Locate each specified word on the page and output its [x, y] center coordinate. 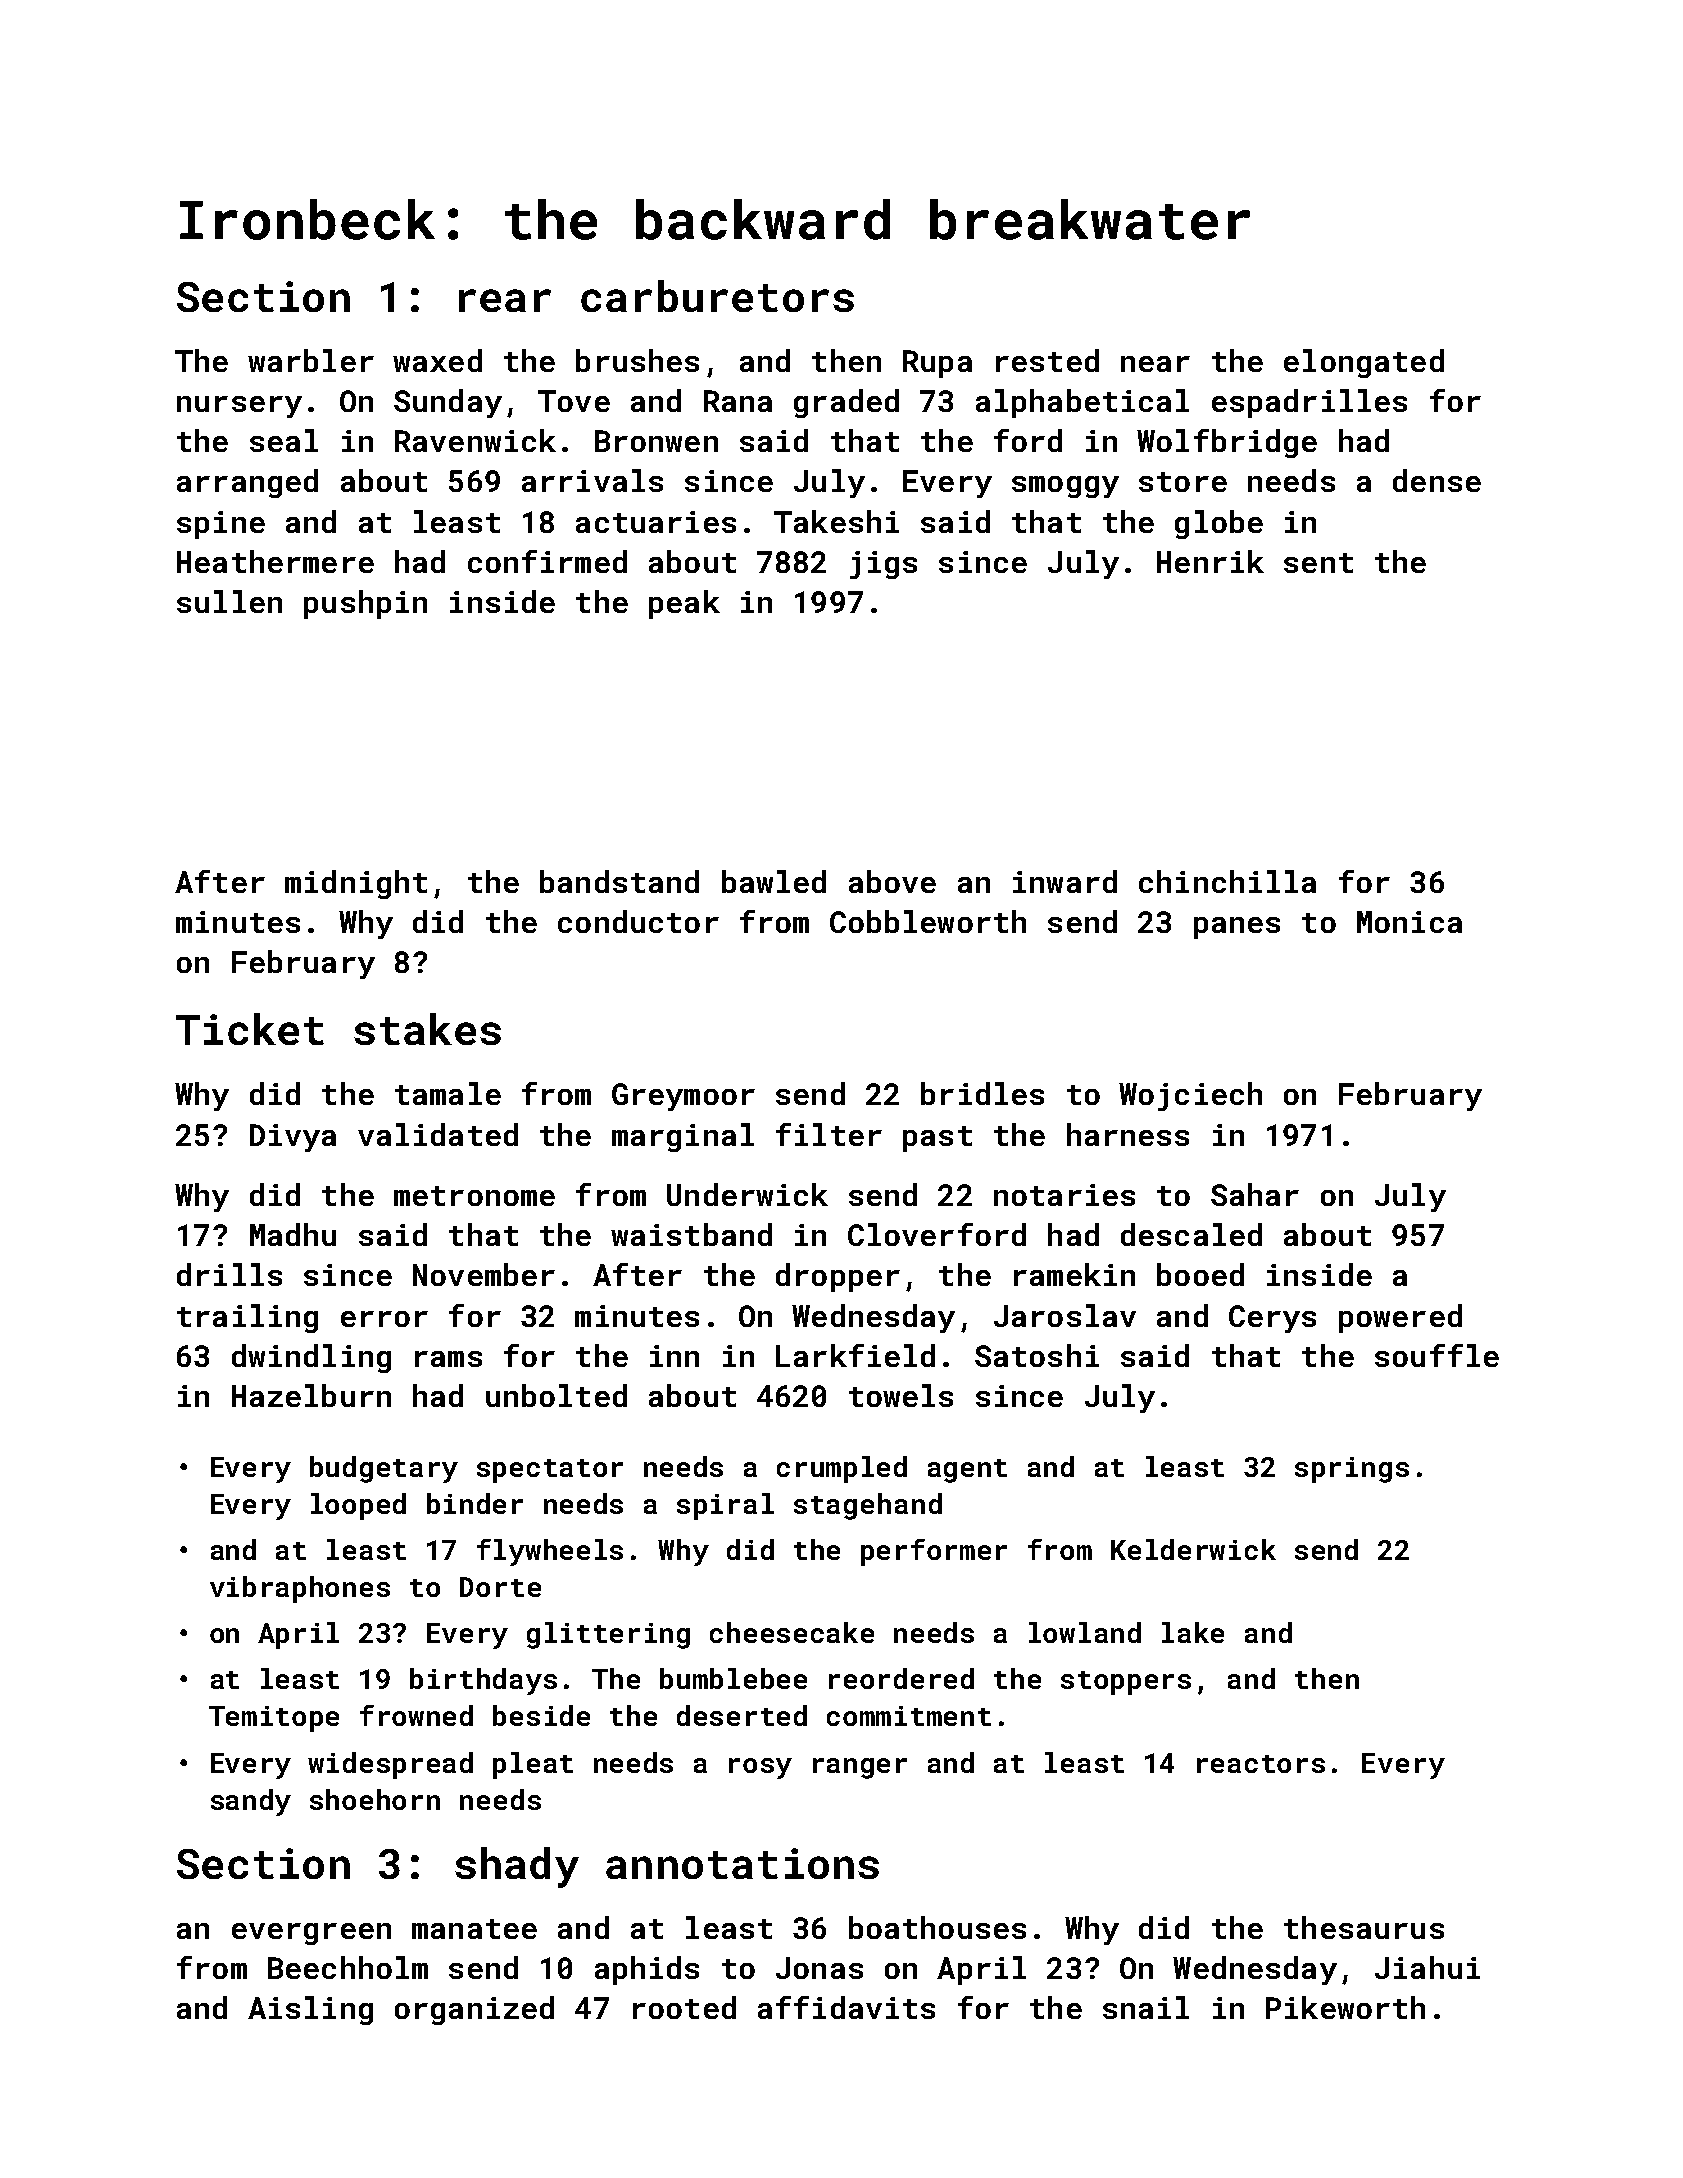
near [1155, 364]
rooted [684, 2007]
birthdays [483, 1681]
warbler [311, 360]
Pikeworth [1345, 2007]
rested [1047, 360]
